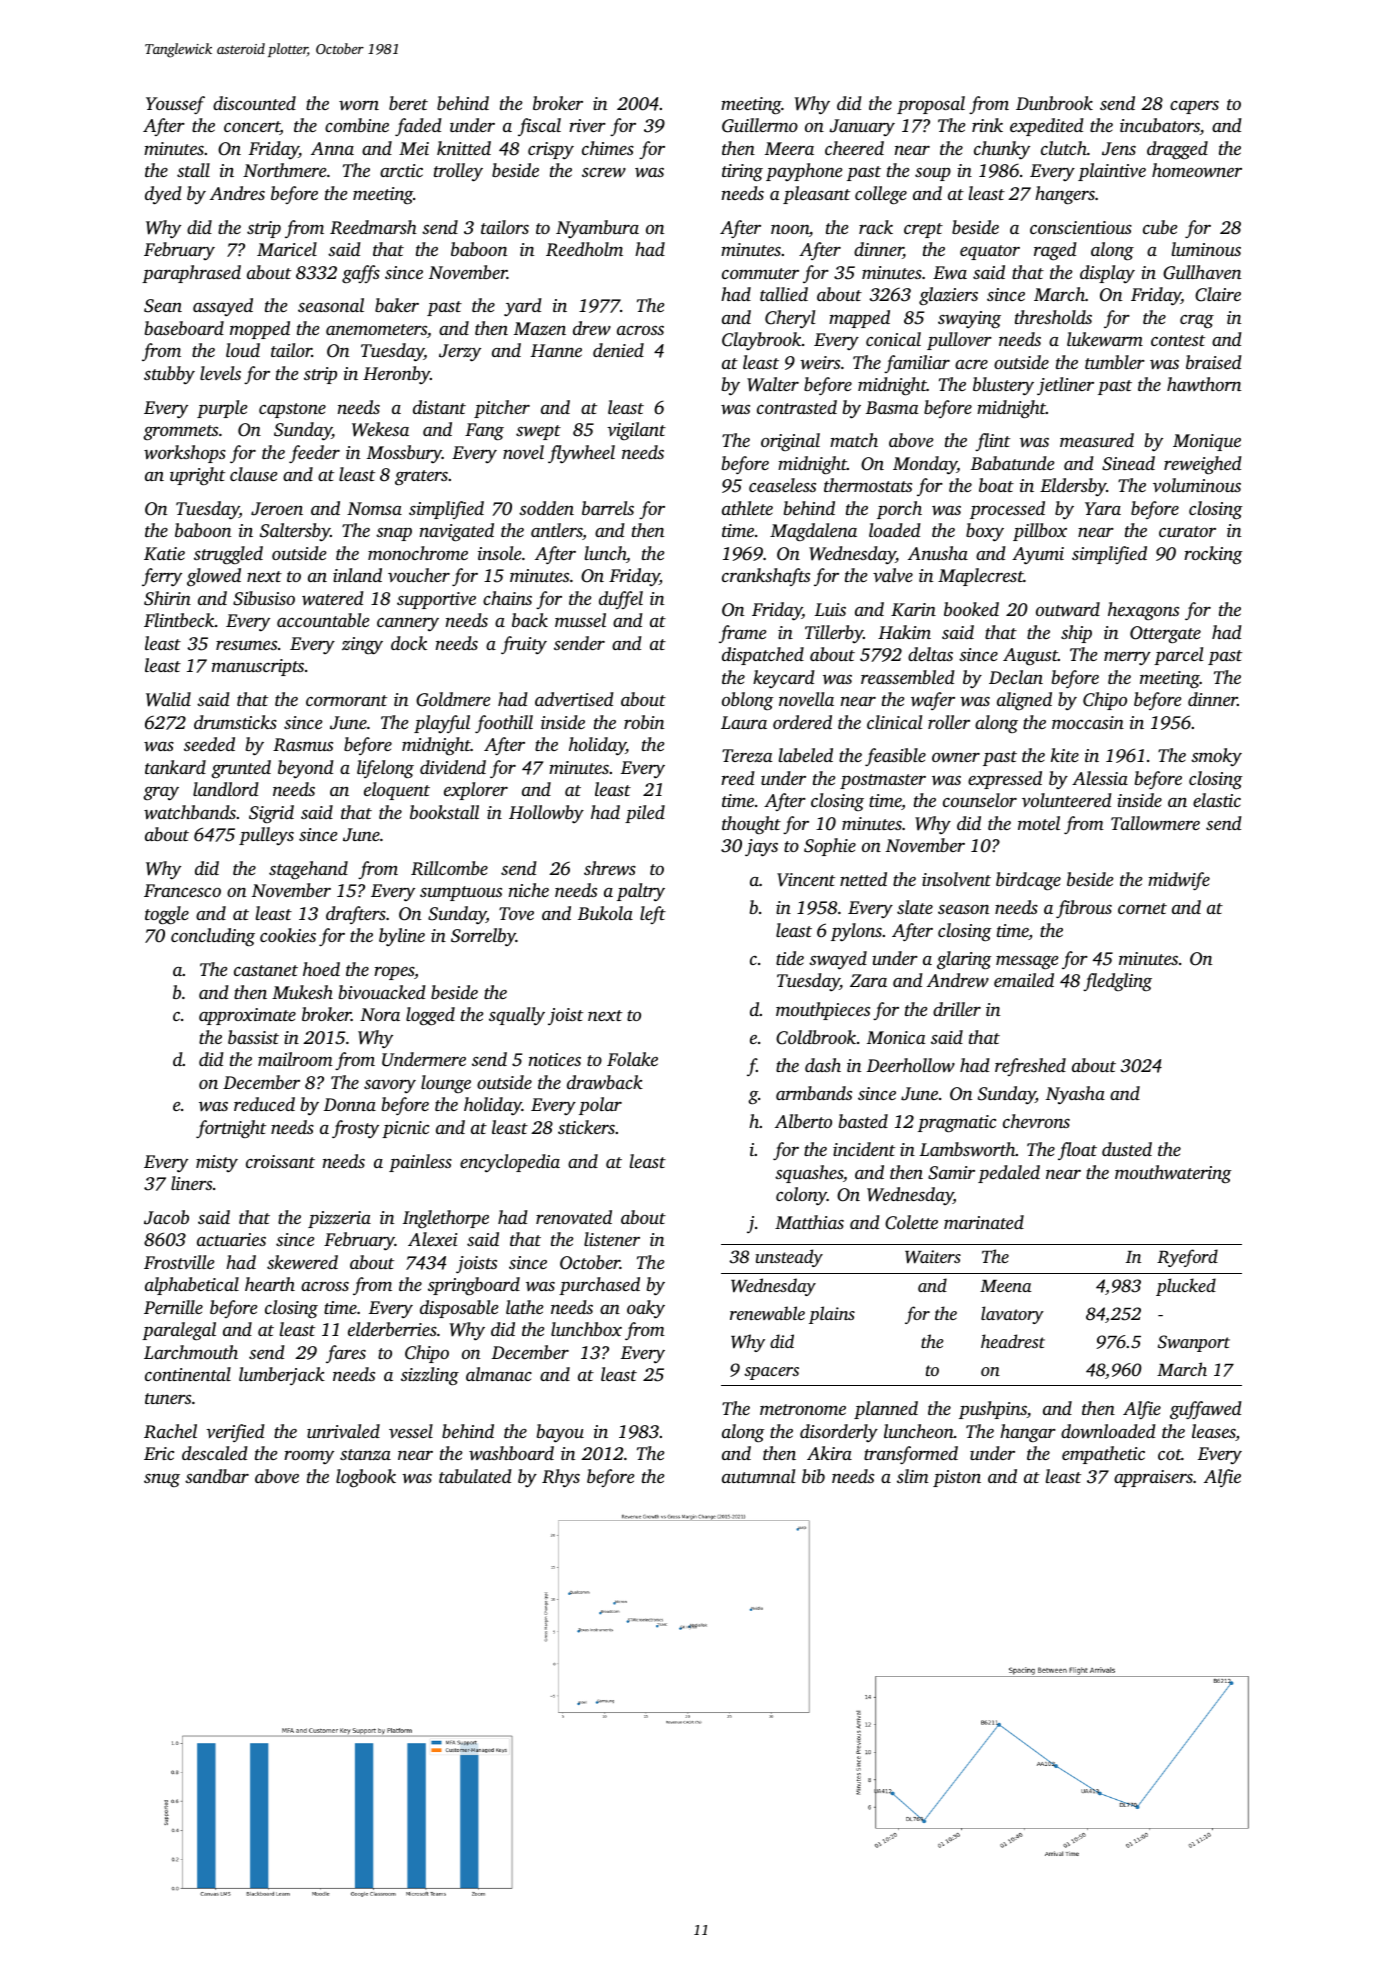  What do you see at coordinates (321, 969) in the document?
I see `hoed` at bounding box center [321, 969].
